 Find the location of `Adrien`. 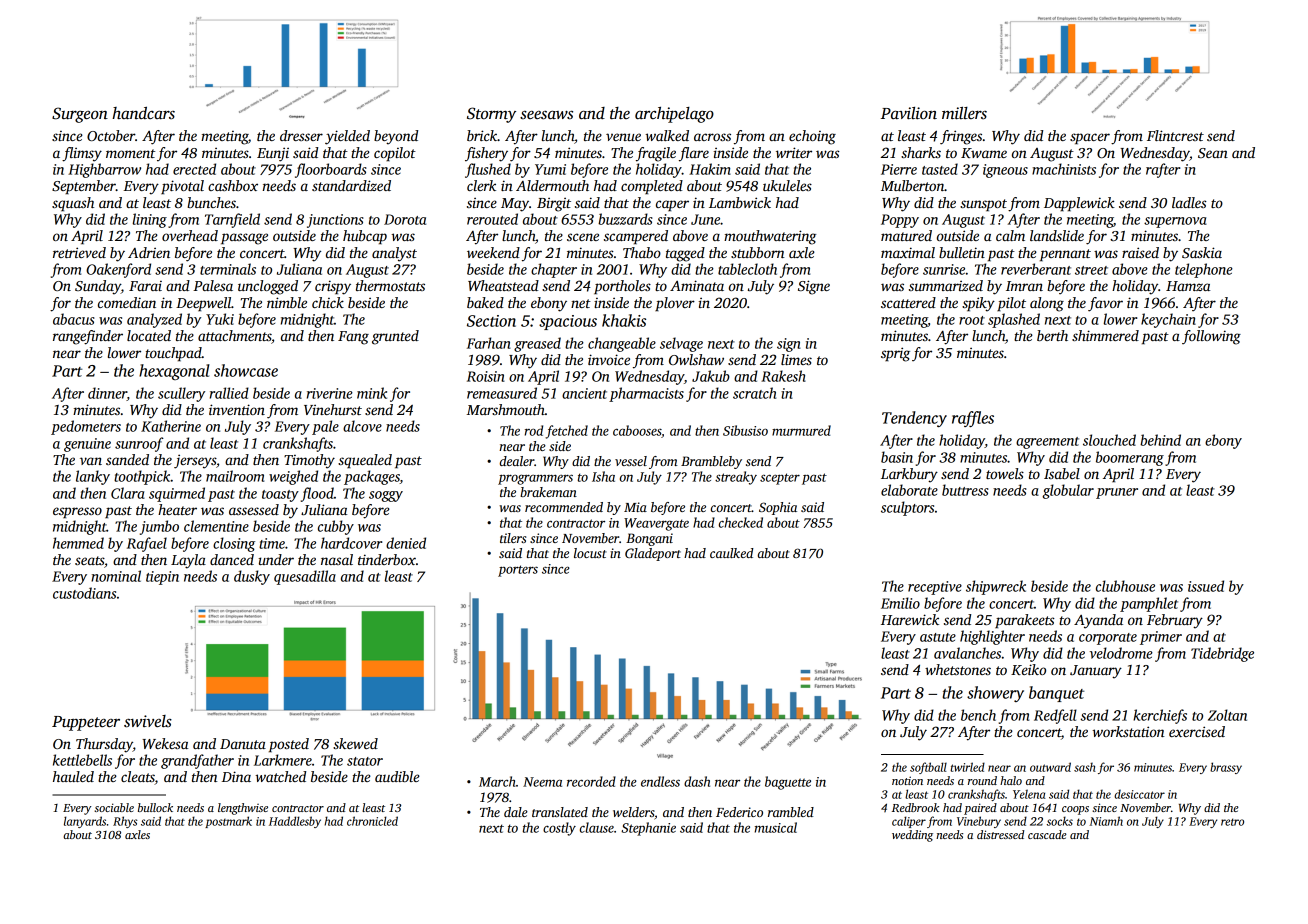

Adrien is located at coordinates (149, 252).
